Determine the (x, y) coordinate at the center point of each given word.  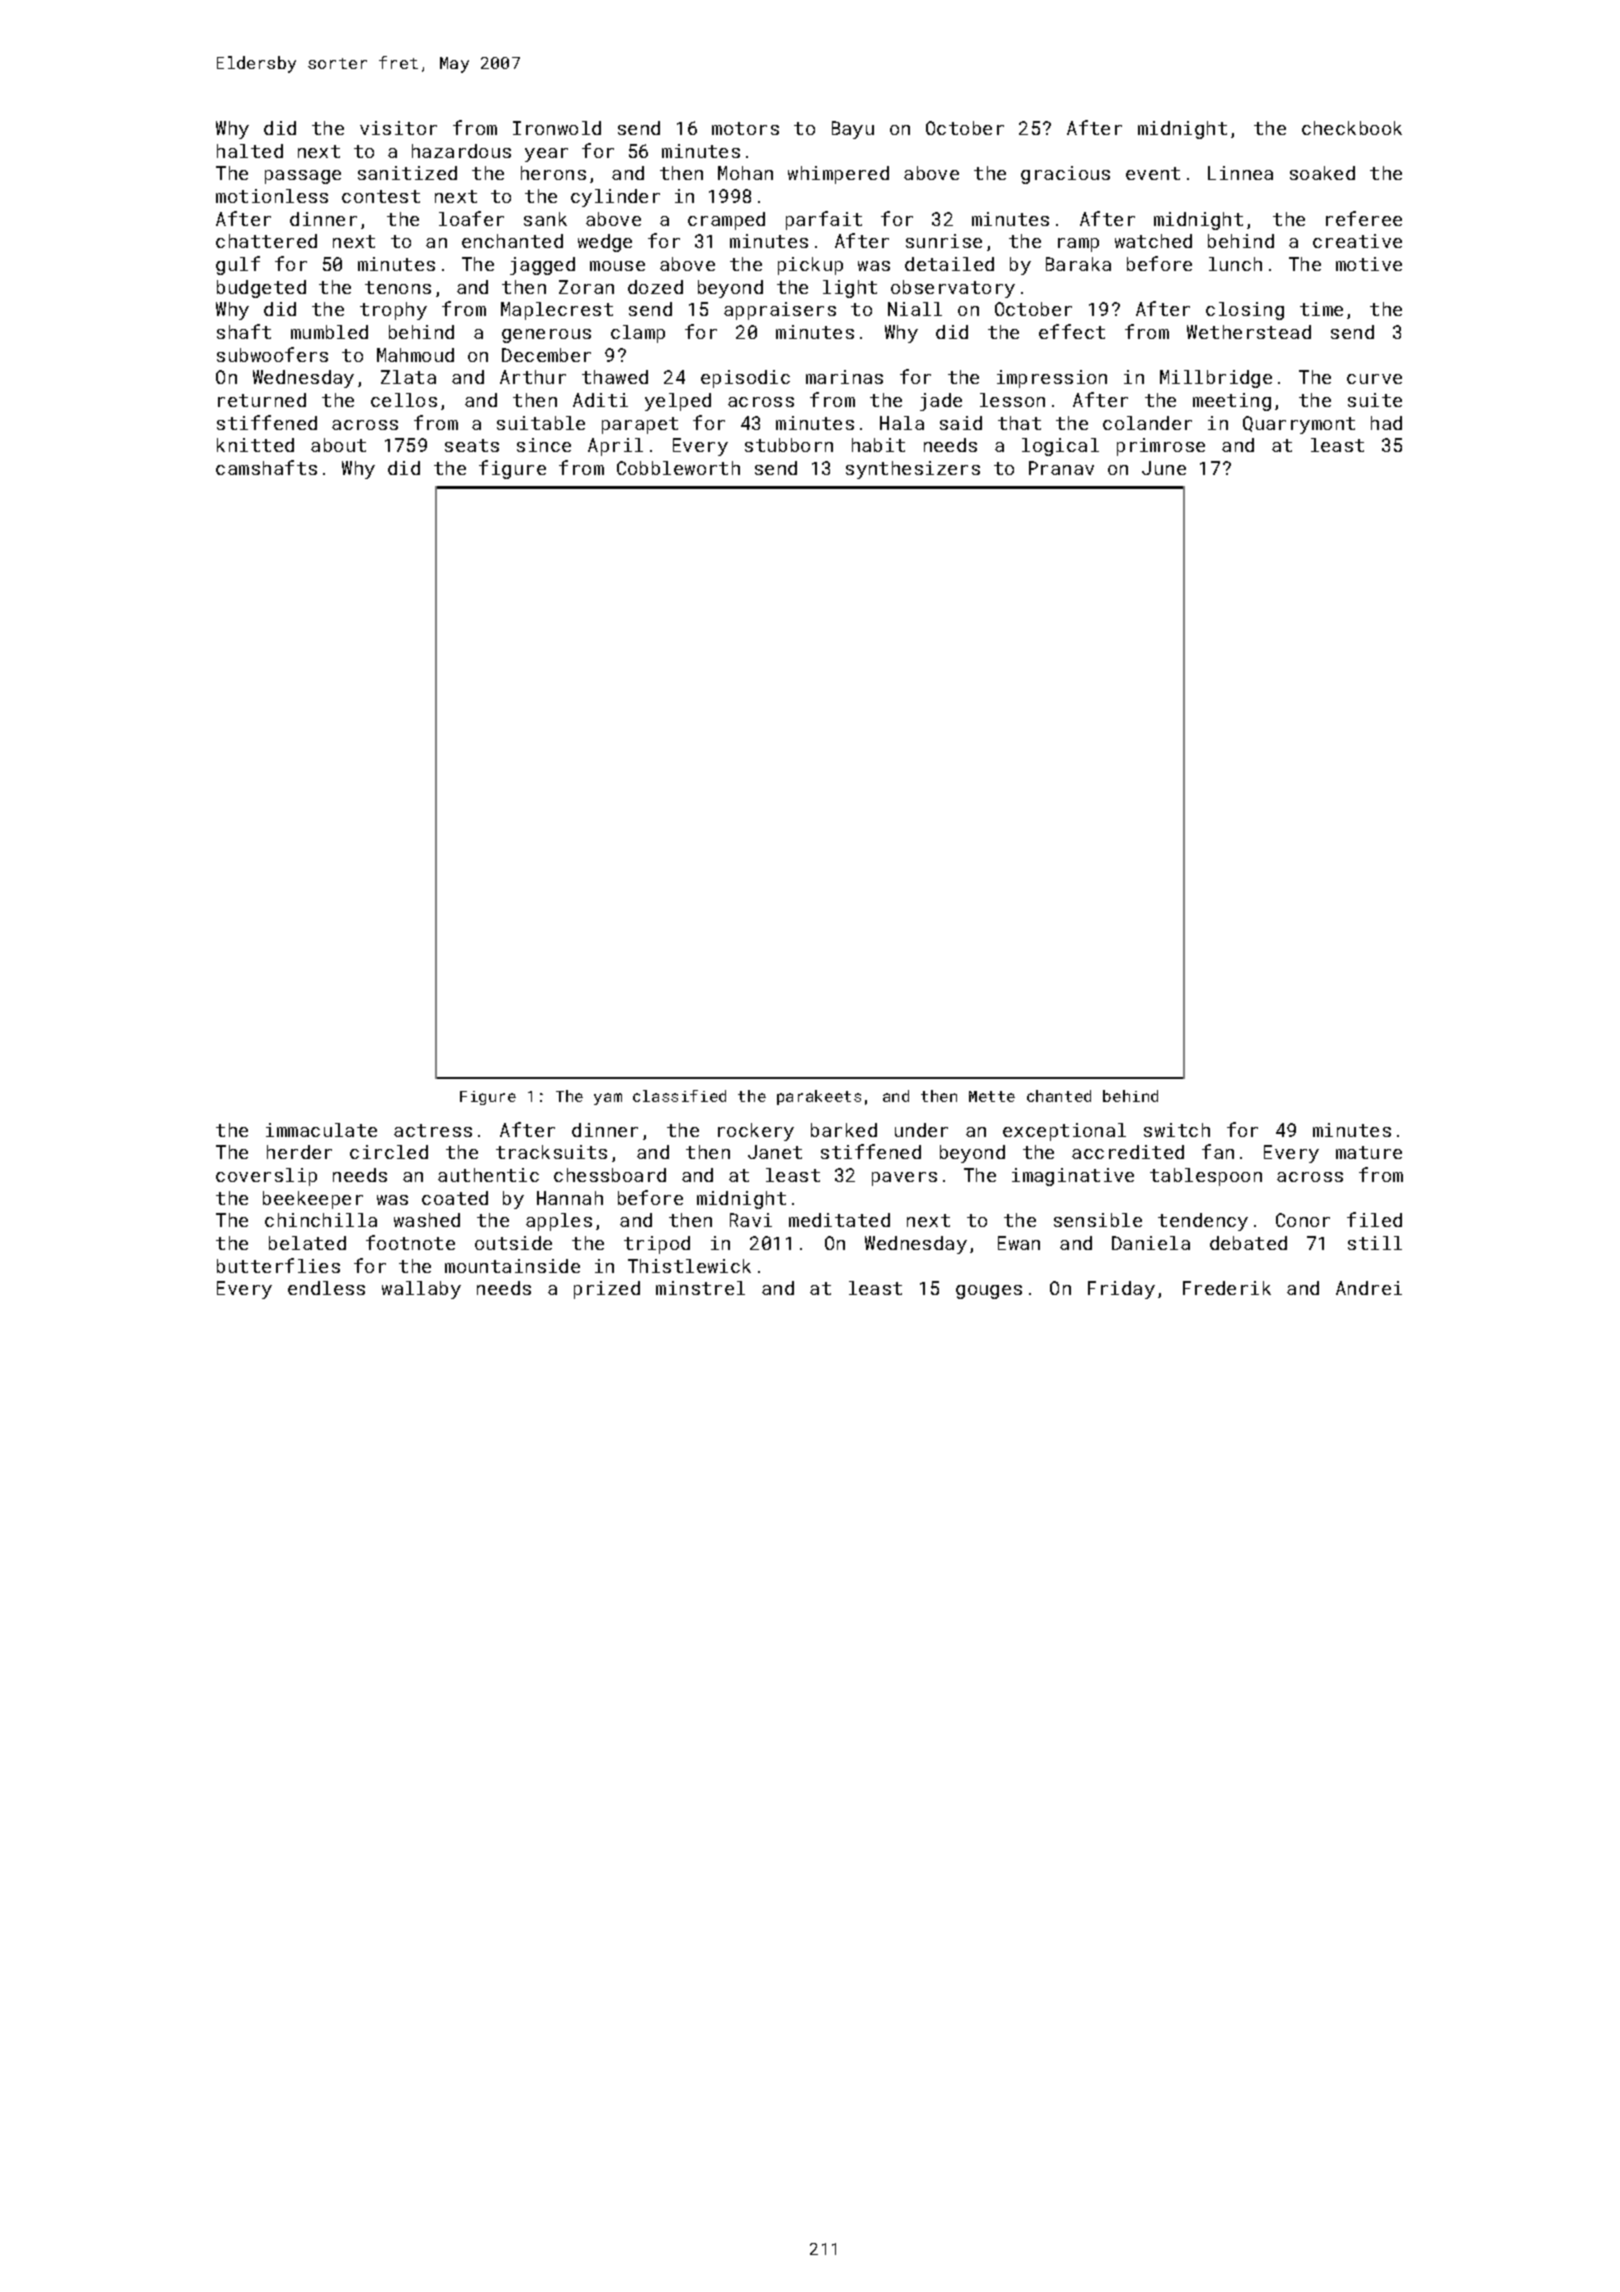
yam (608, 1099)
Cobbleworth (678, 468)
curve (1374, 379)
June (1164, 468)
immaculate (321, 1130)
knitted (255, 445)
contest (381, 196)
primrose (1161, 447)
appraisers (780, 311)
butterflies (278, 1265)
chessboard (610, 1175)
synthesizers (913, 470)
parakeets (819, 1097)
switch (1177, 1130)
